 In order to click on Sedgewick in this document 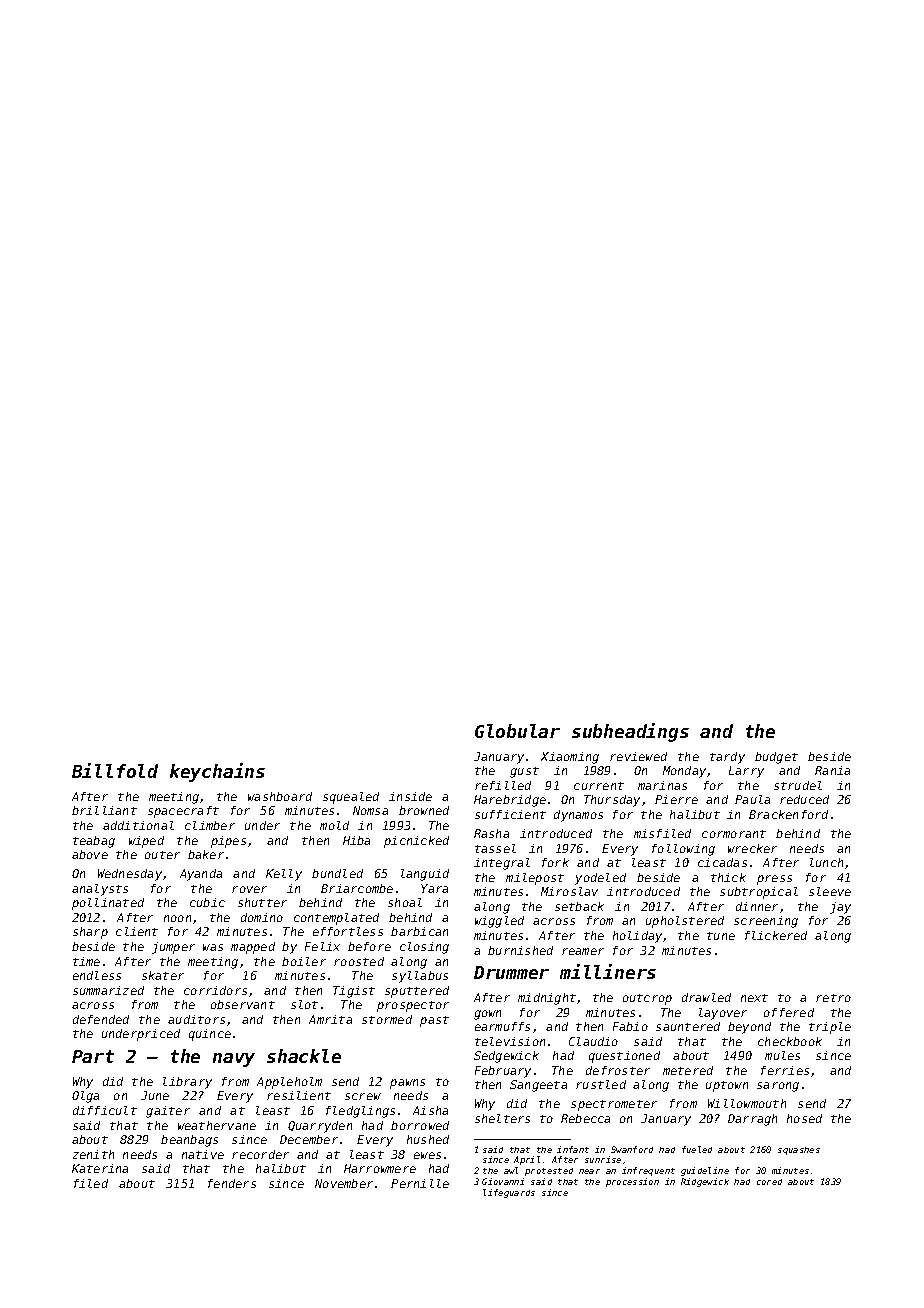, I will do `click(506, 1057)`.
